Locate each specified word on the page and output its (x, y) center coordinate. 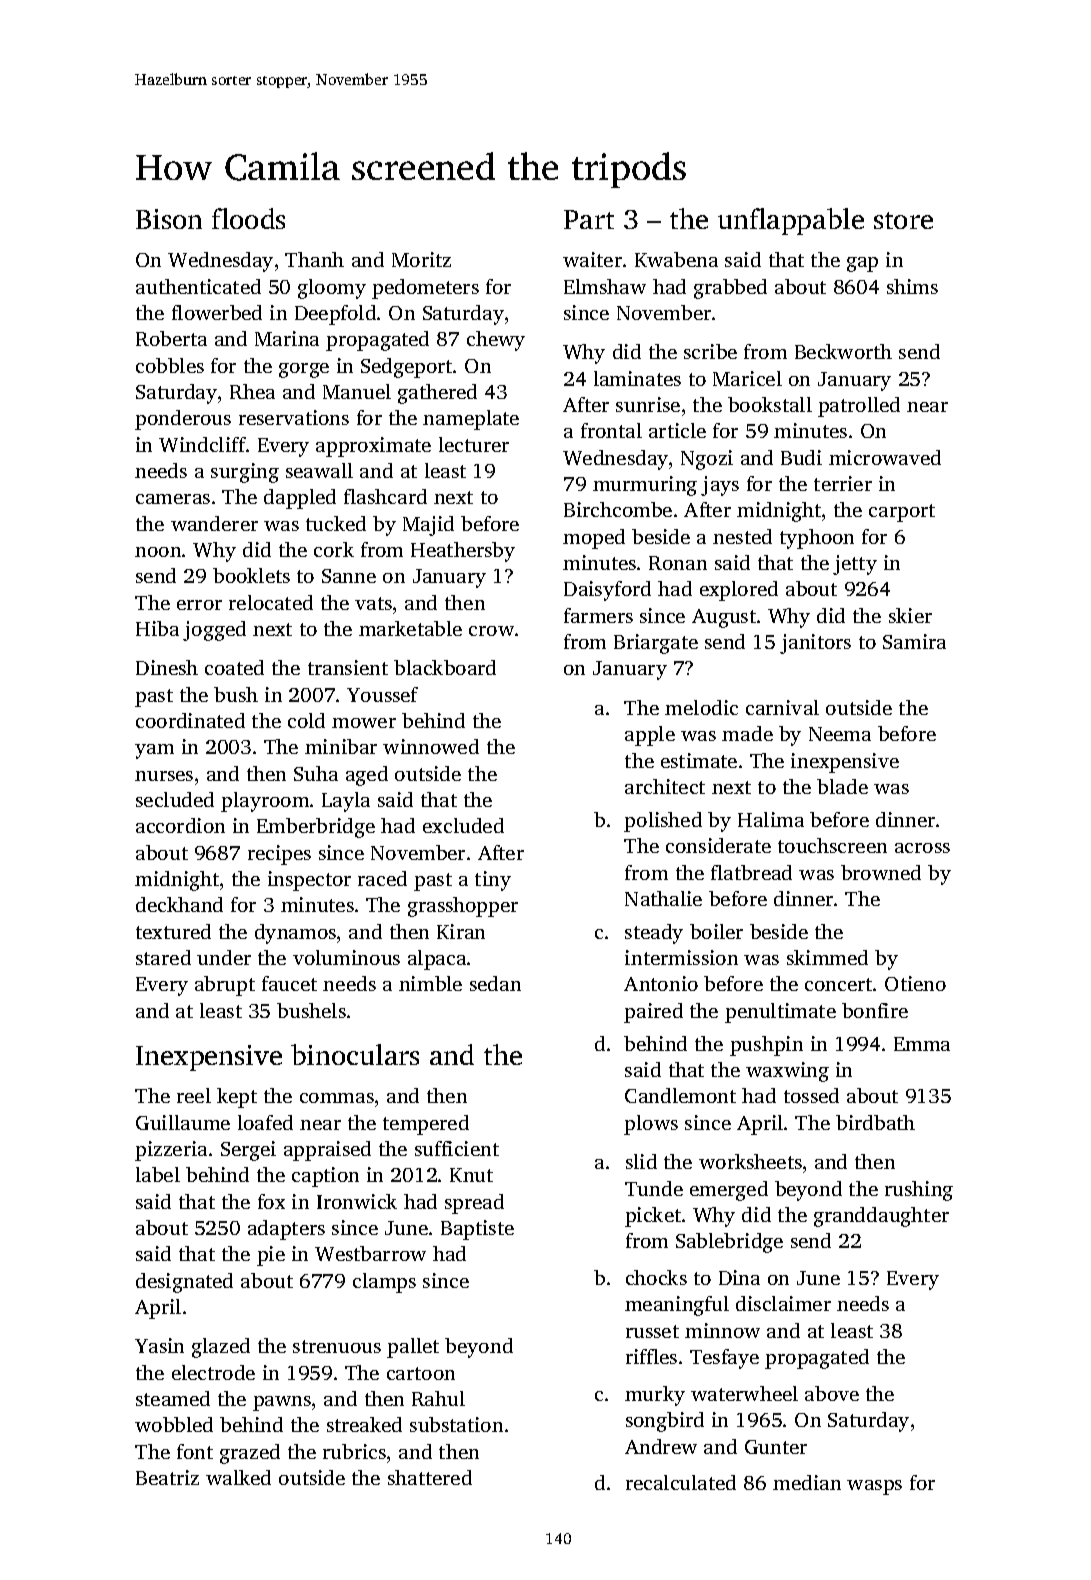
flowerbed (217, 312)
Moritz (421, 259)
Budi (801, 457)
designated (184, 1283)
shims (912, 286)
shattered (430, 1477)
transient (348, 667)
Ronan (678, 563)
